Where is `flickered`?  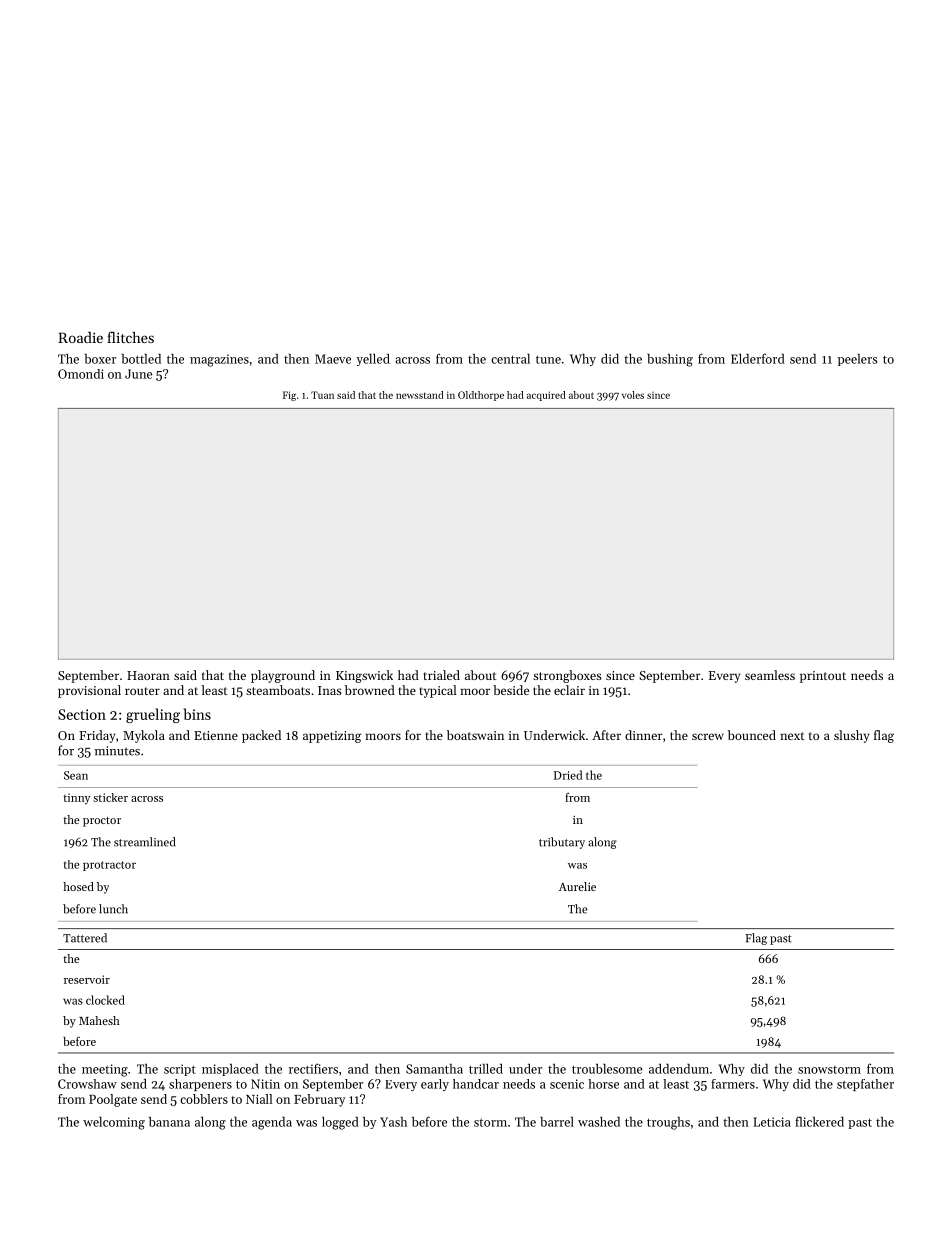
flickered is located at coordinates (819, 1121).
